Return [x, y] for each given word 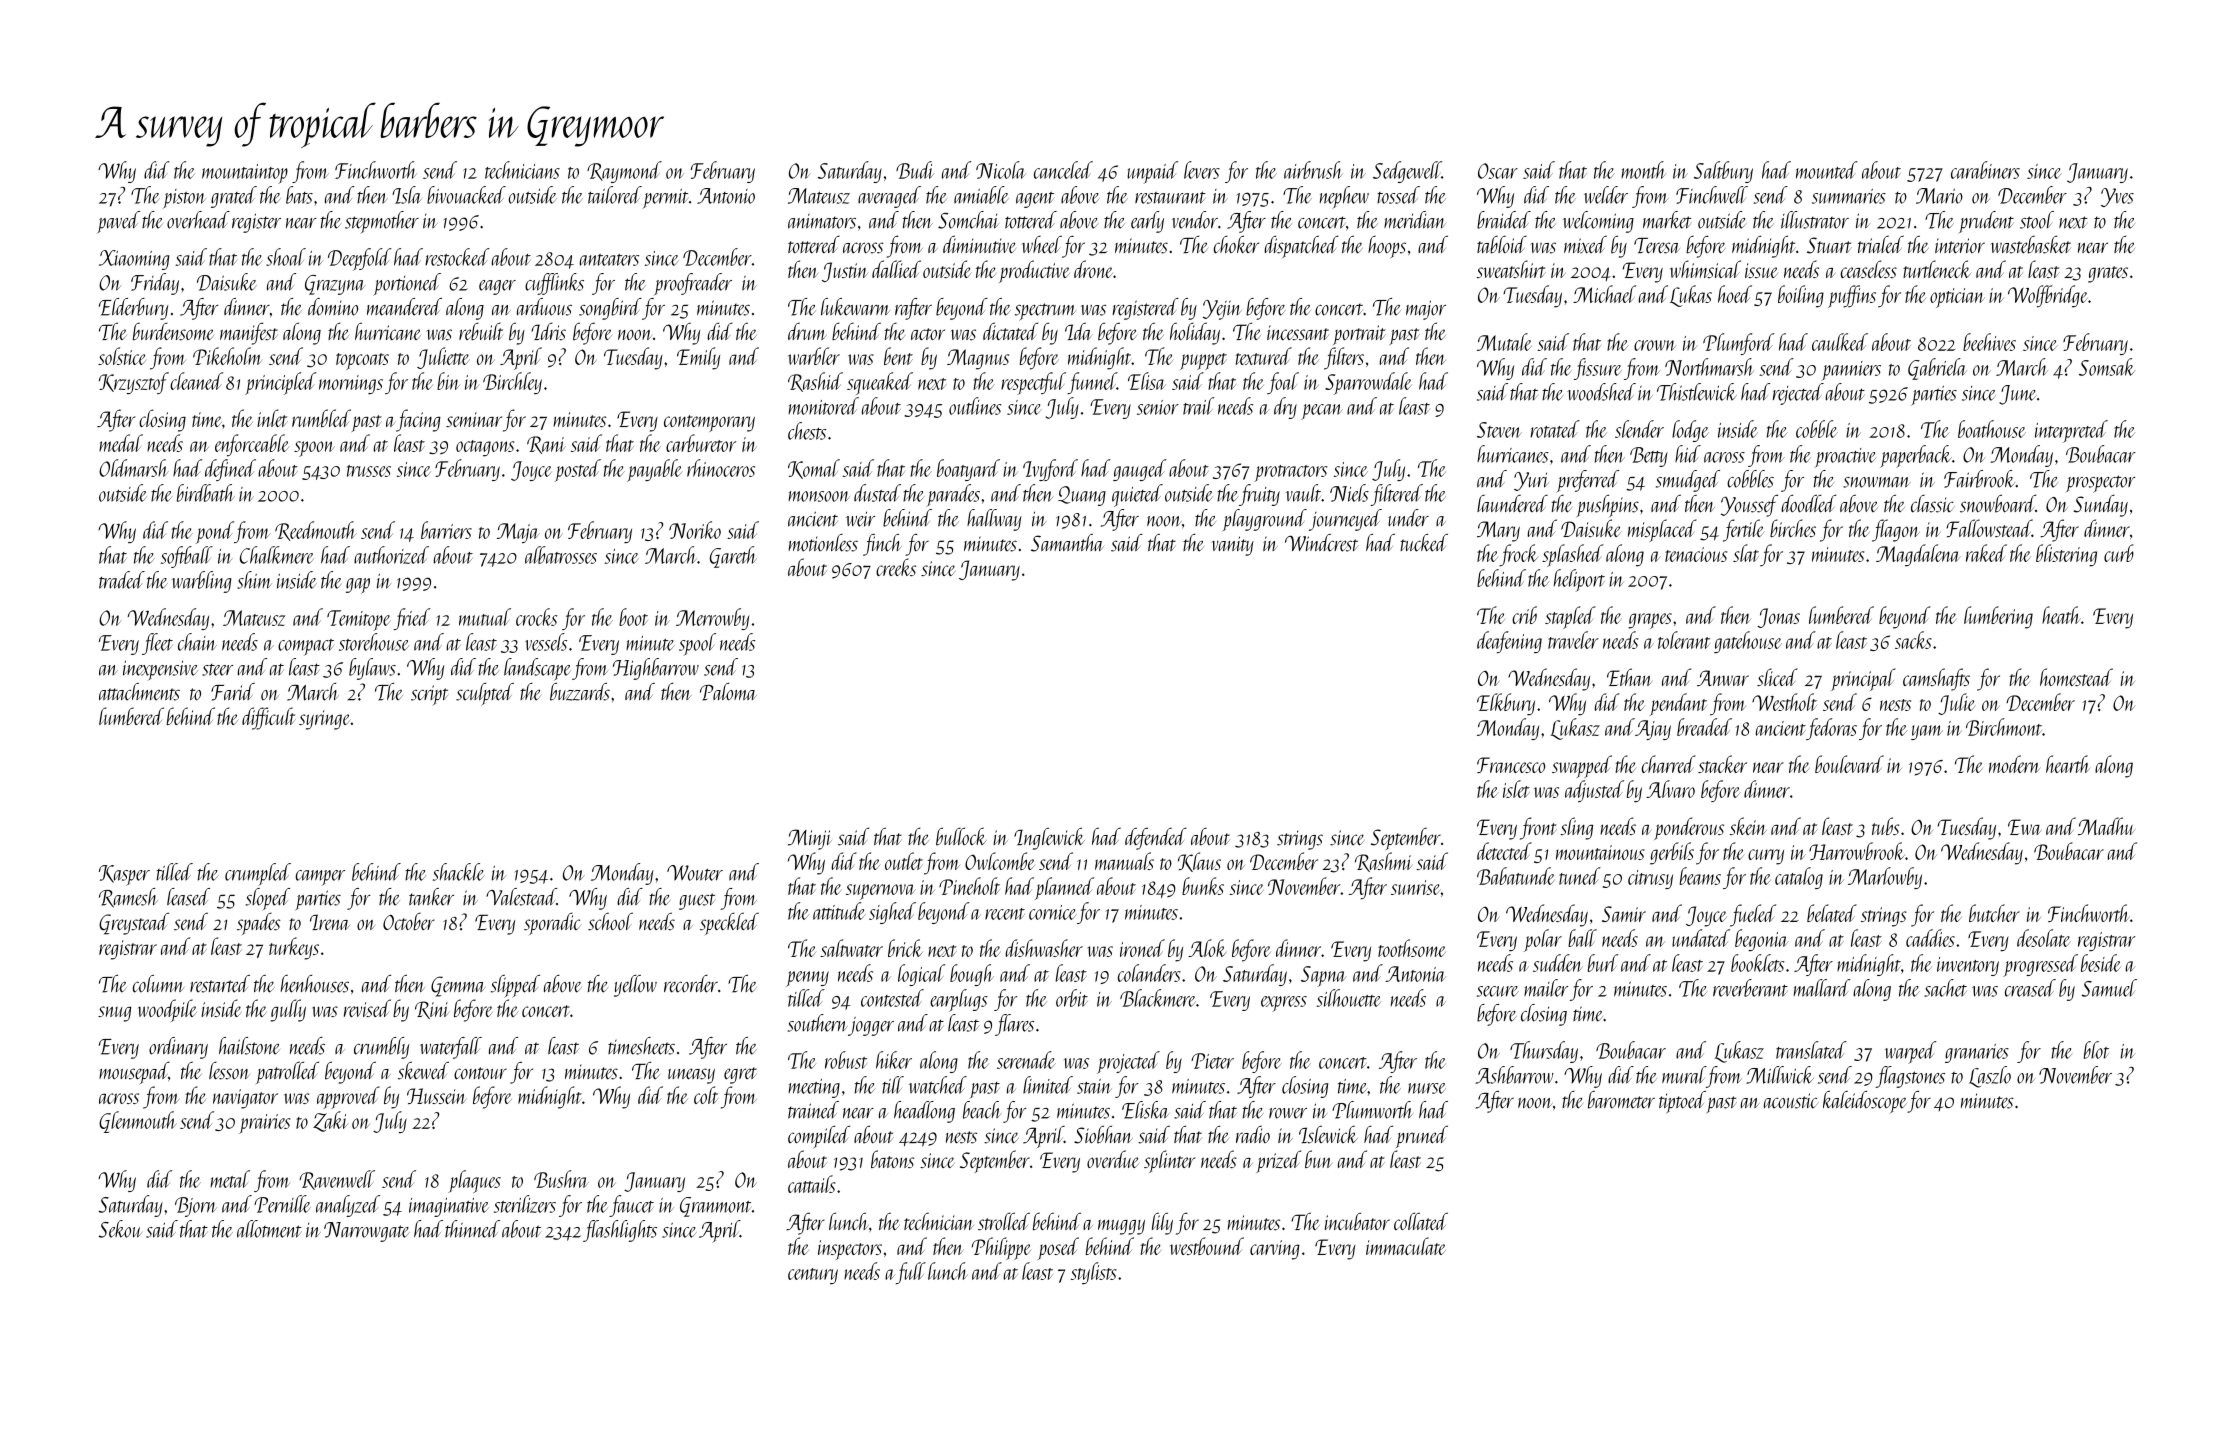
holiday [1195, 333]
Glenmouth [138, 1122]
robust [846, 1060]
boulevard [1849, 764]
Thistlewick [1697, 392]
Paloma [728, 692]
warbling [202, 582]
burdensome [173, 331]
